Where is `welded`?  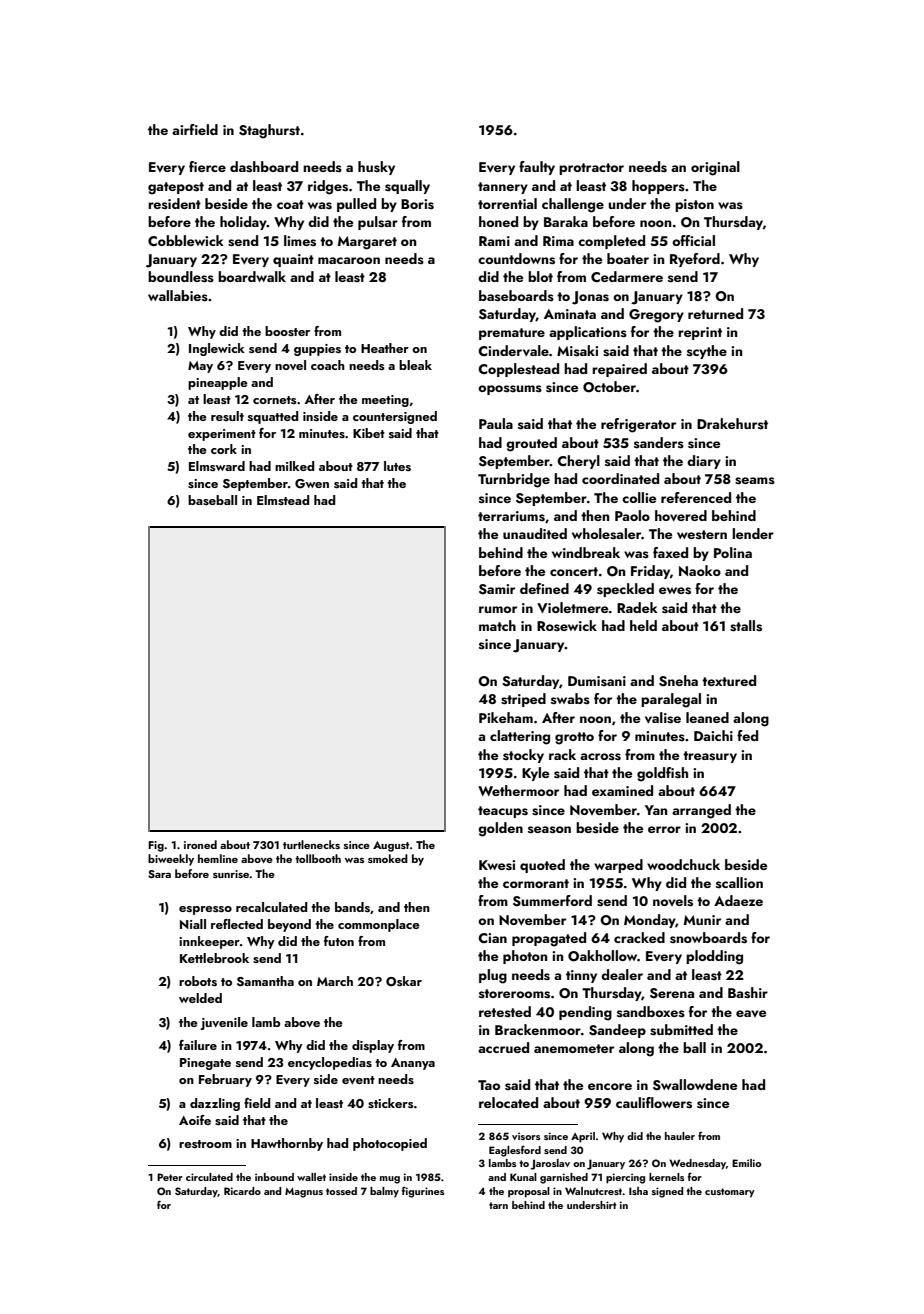 welded is located at coordinates (200, 998).
